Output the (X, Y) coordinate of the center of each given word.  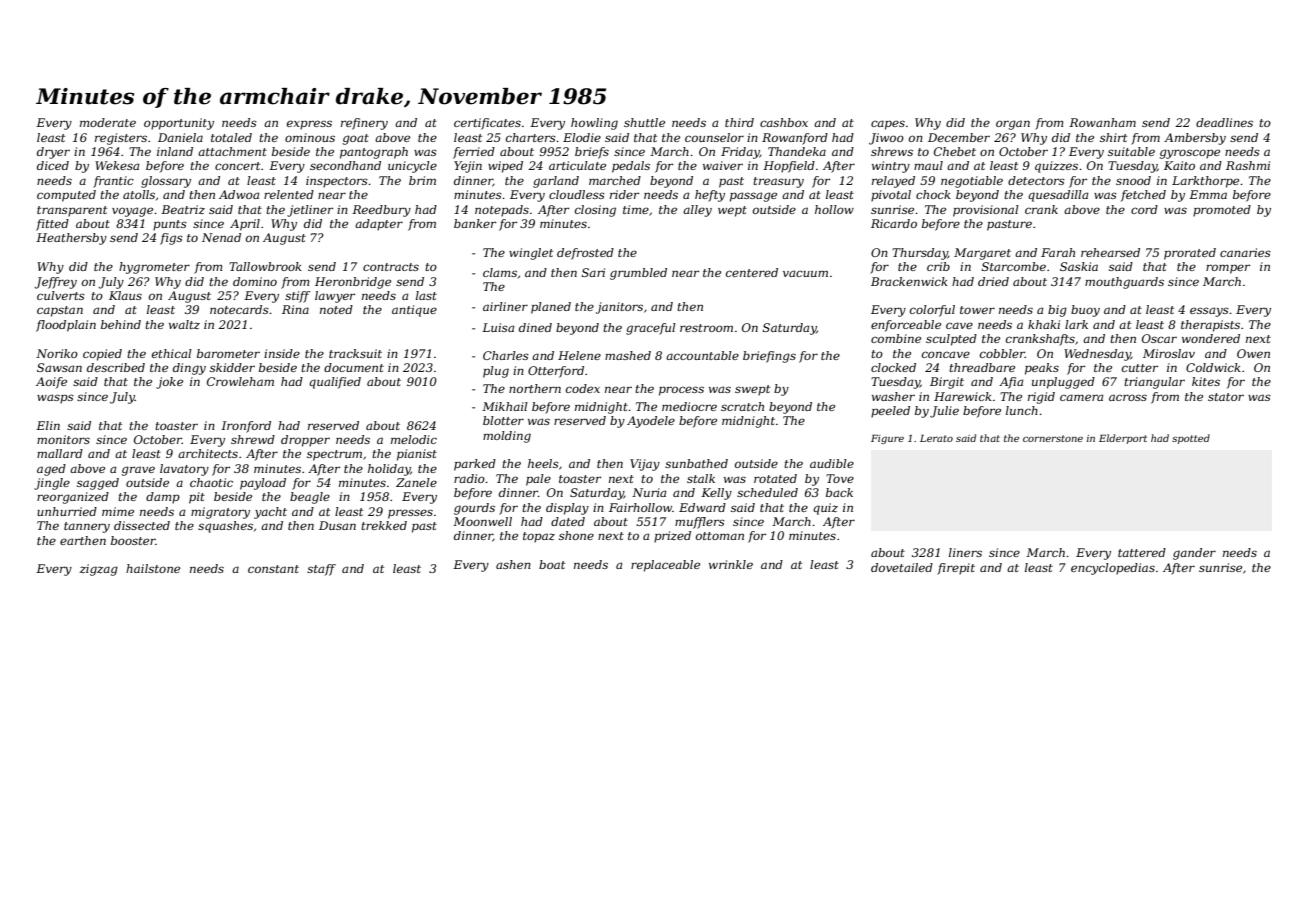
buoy (1085, 311)
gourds (474, 509)
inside (282, 353)
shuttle (644, 122)
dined (535, 327)
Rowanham (1102, 122)
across (1128, 397)
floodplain (66, 326)
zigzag (98, 570)
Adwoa (239, 194)
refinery (364, 124)
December (959, 137)
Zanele (416, 482)
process (681, 391)
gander (1194, 554)
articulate (577, 165)
